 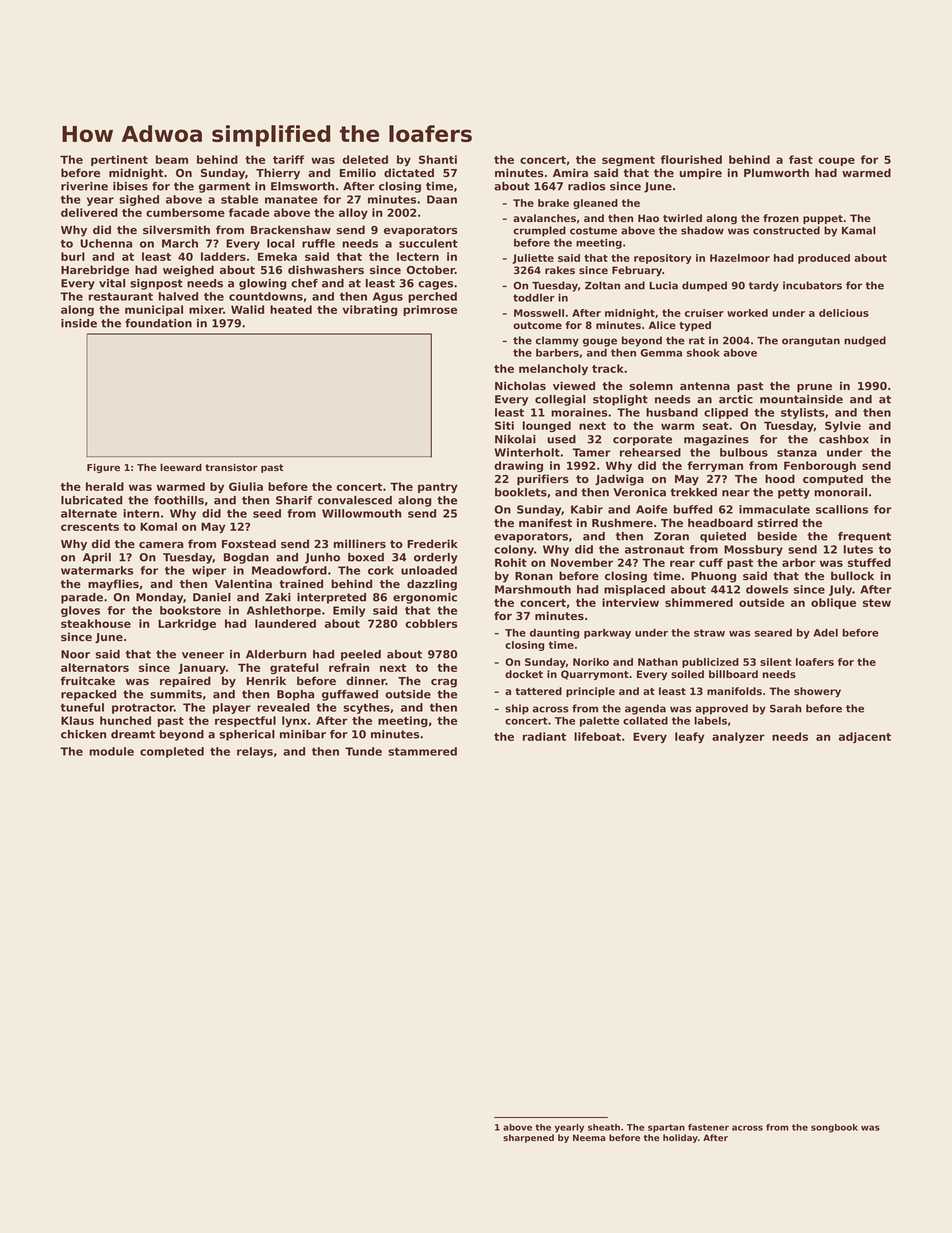 I want to click on seed, so click(x=267, y=513).
